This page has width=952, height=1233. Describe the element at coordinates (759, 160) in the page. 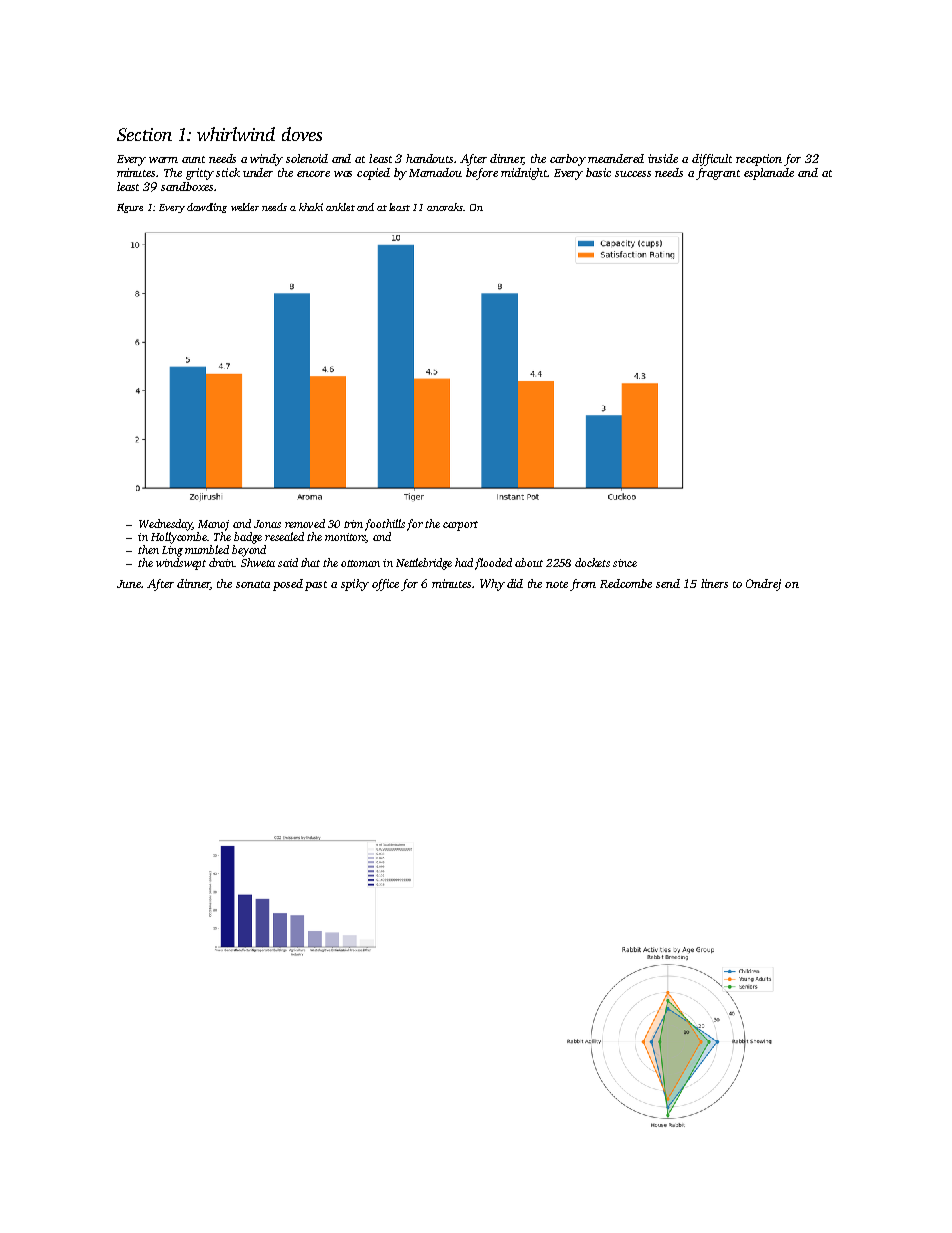

I see `reception` at that location.
